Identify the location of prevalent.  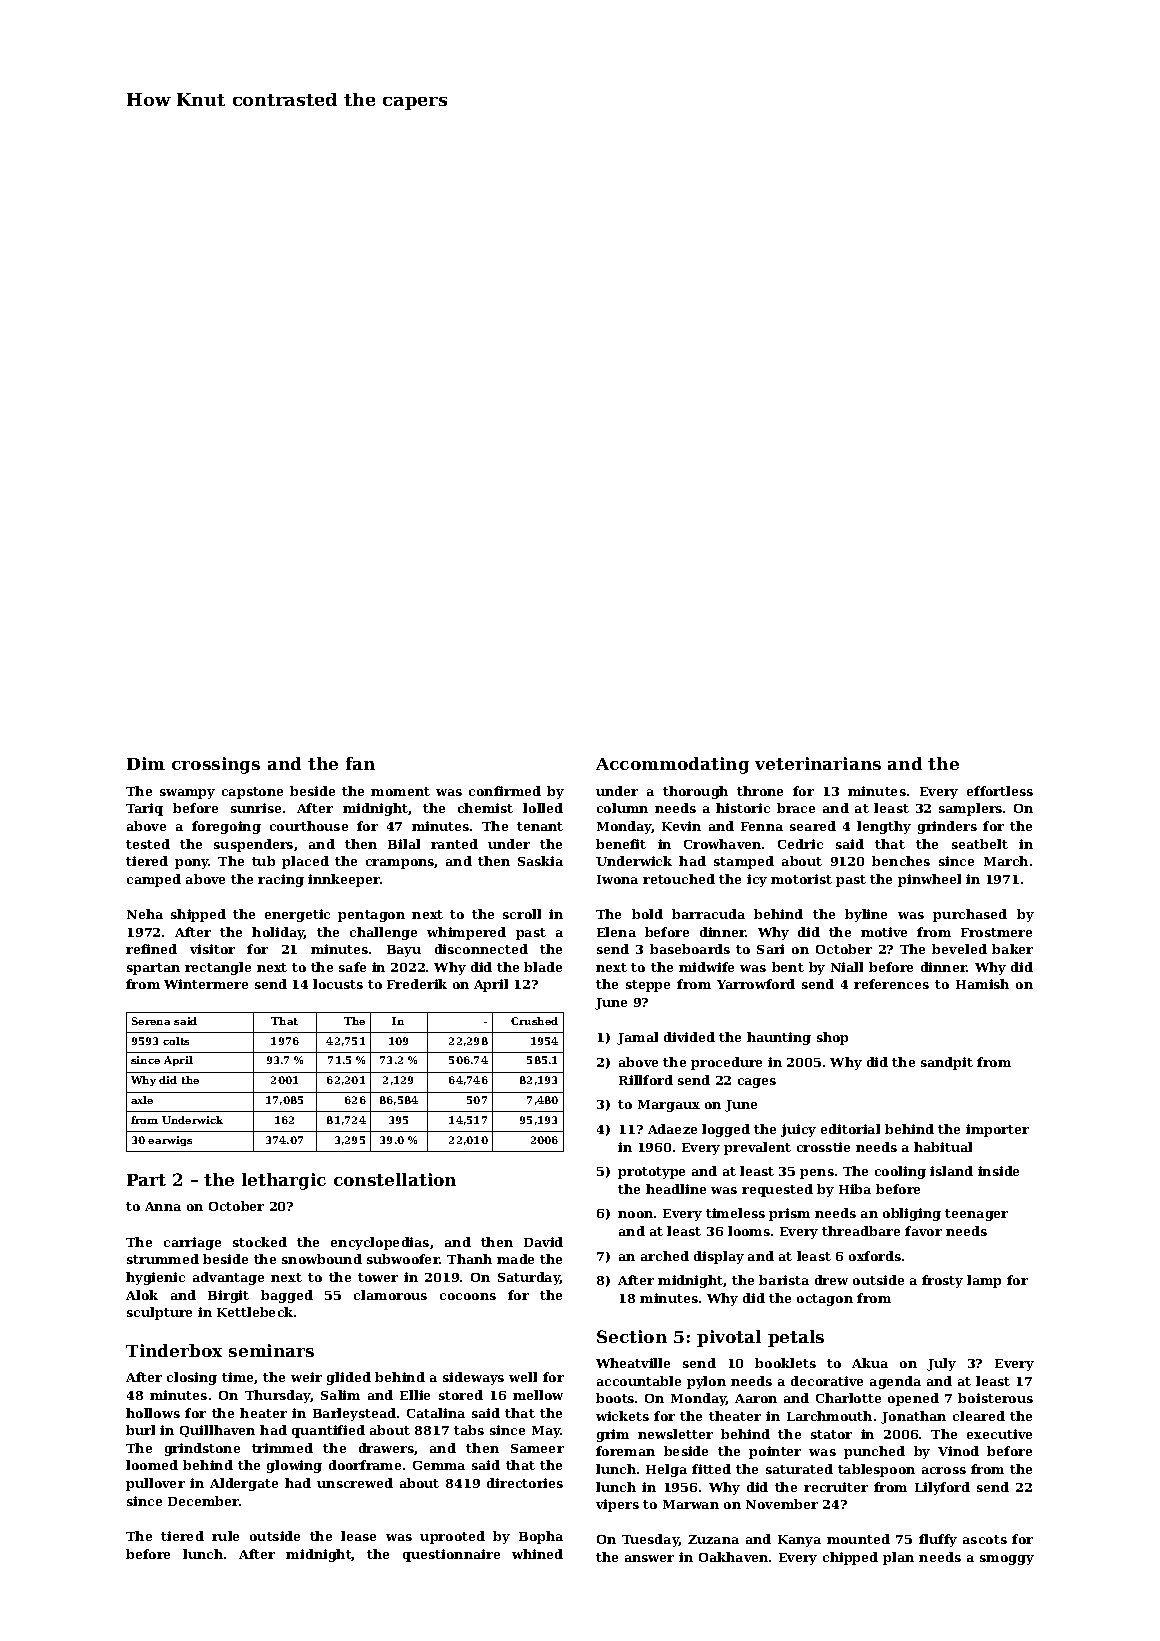
(757, 1148).
